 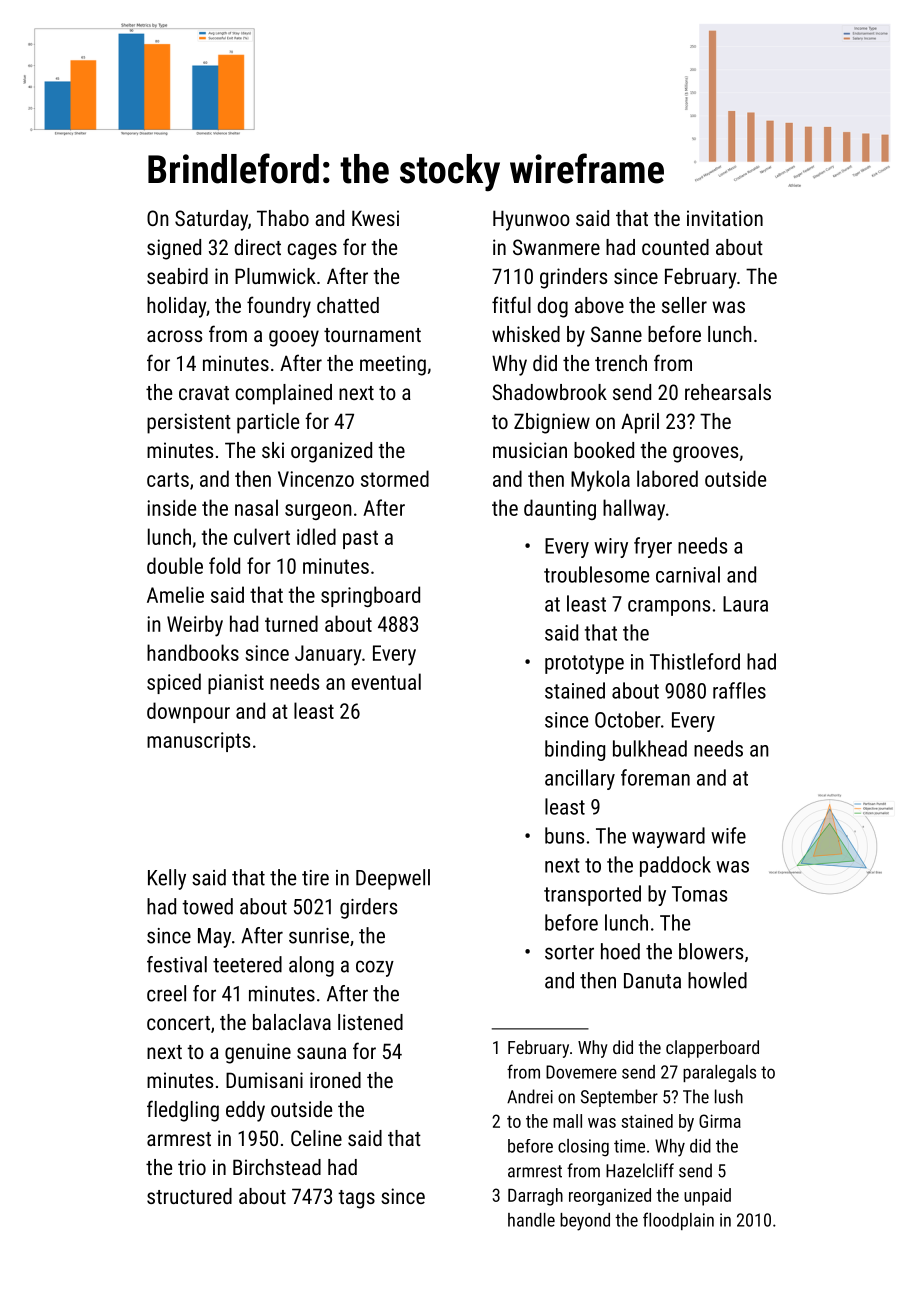 I want to click on above, so click(x=599, y=305).
